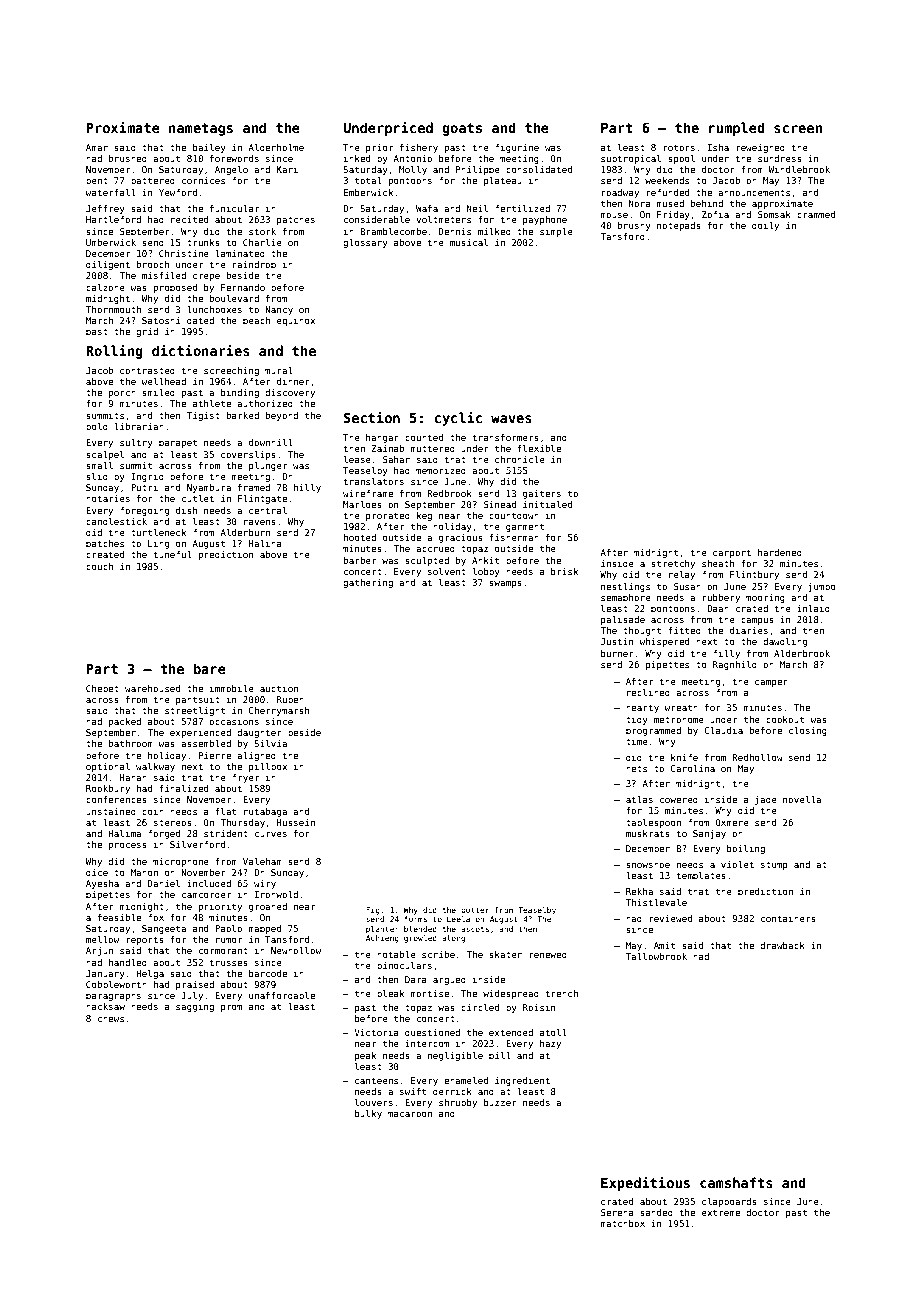  I want to click on stump, so click(774, 865).
